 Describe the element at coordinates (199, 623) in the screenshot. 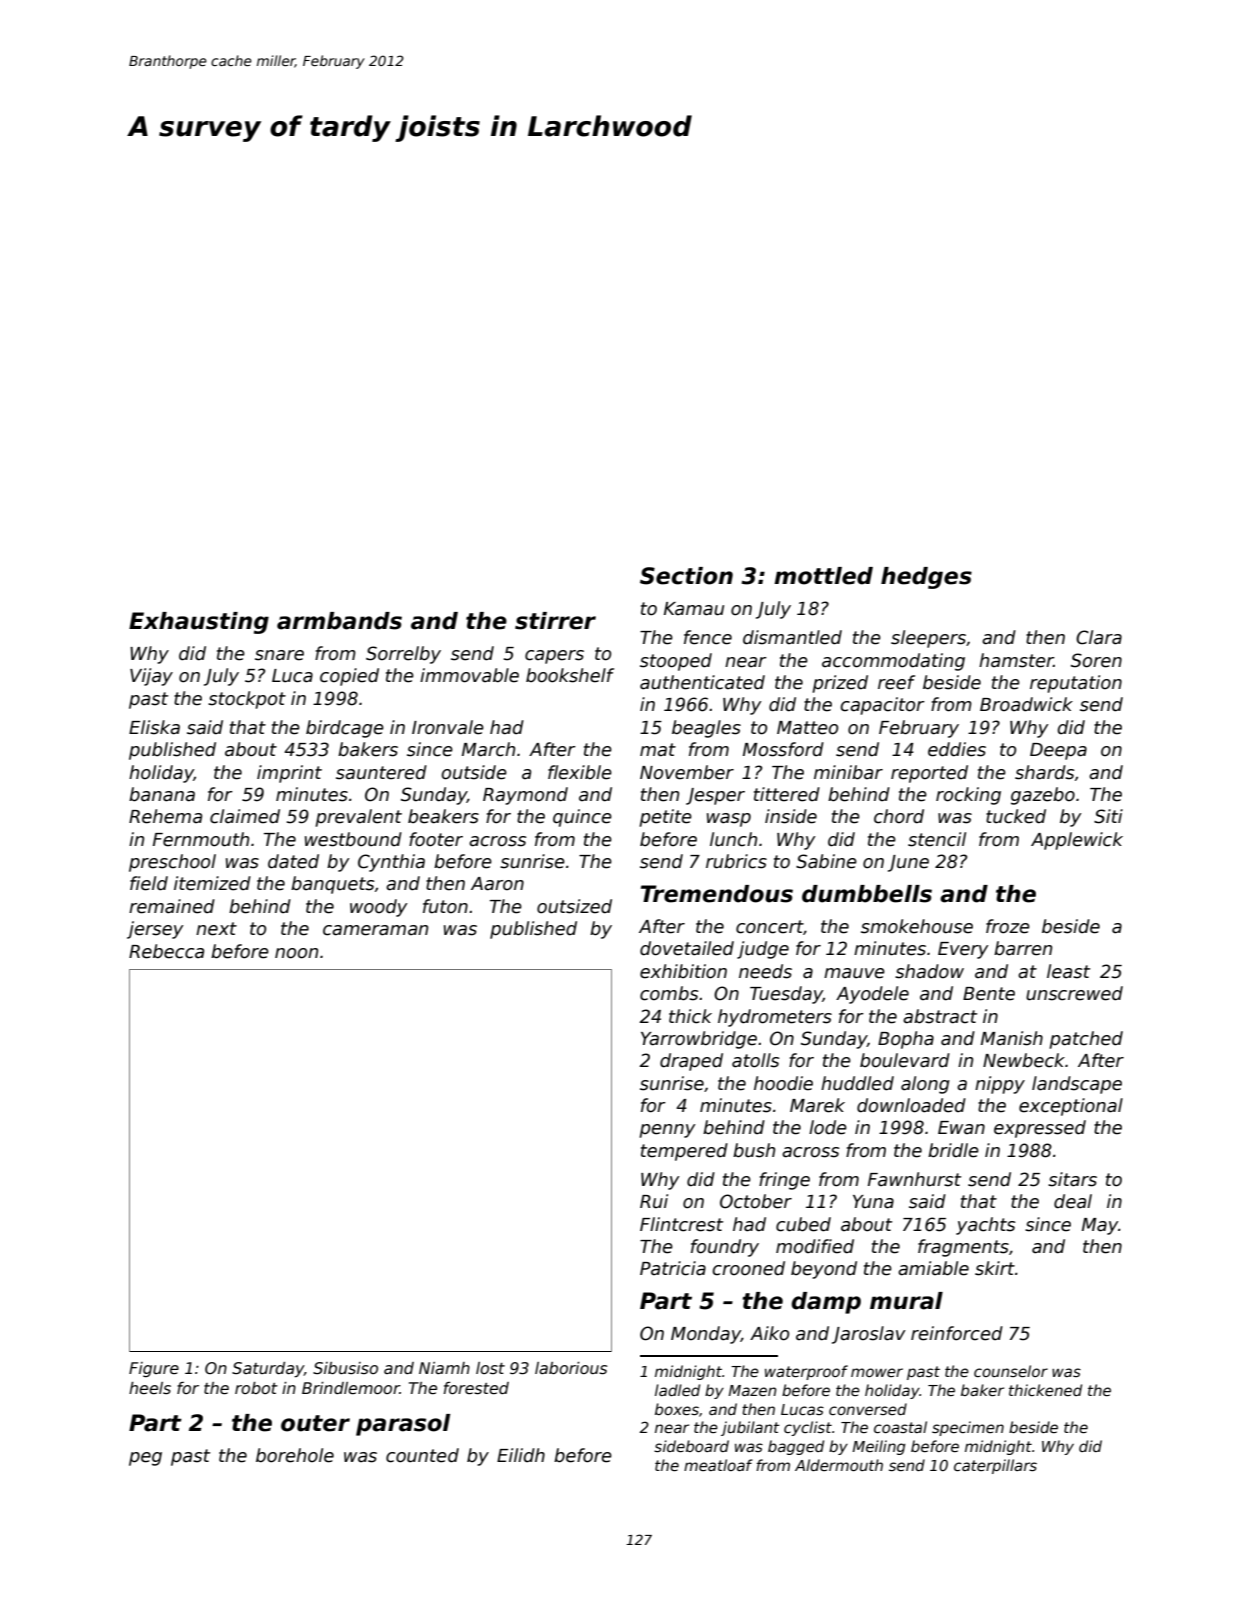

I see `Exhausting` at that location.
